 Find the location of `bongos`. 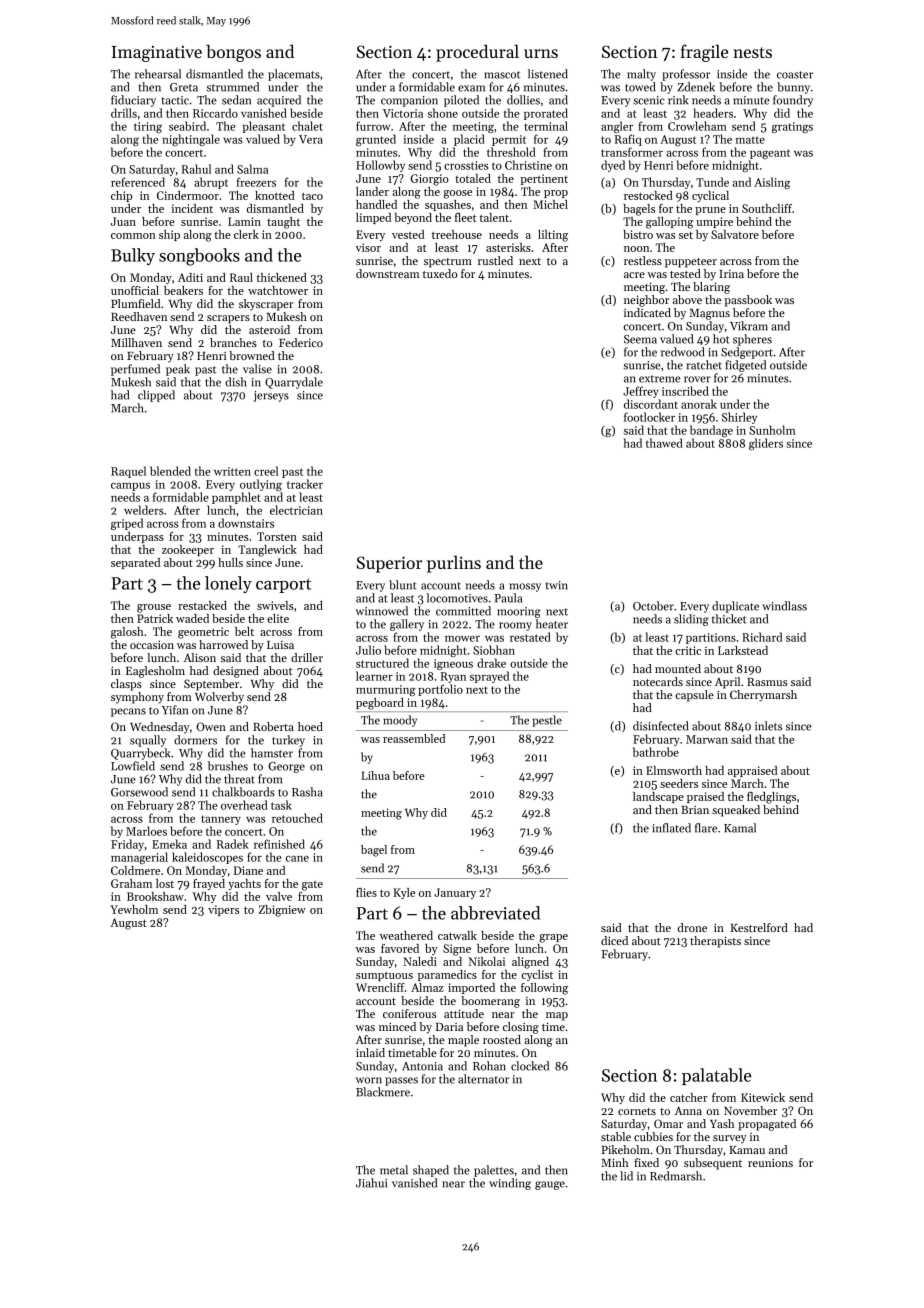

bongos is located at coordinates (233, 53).
